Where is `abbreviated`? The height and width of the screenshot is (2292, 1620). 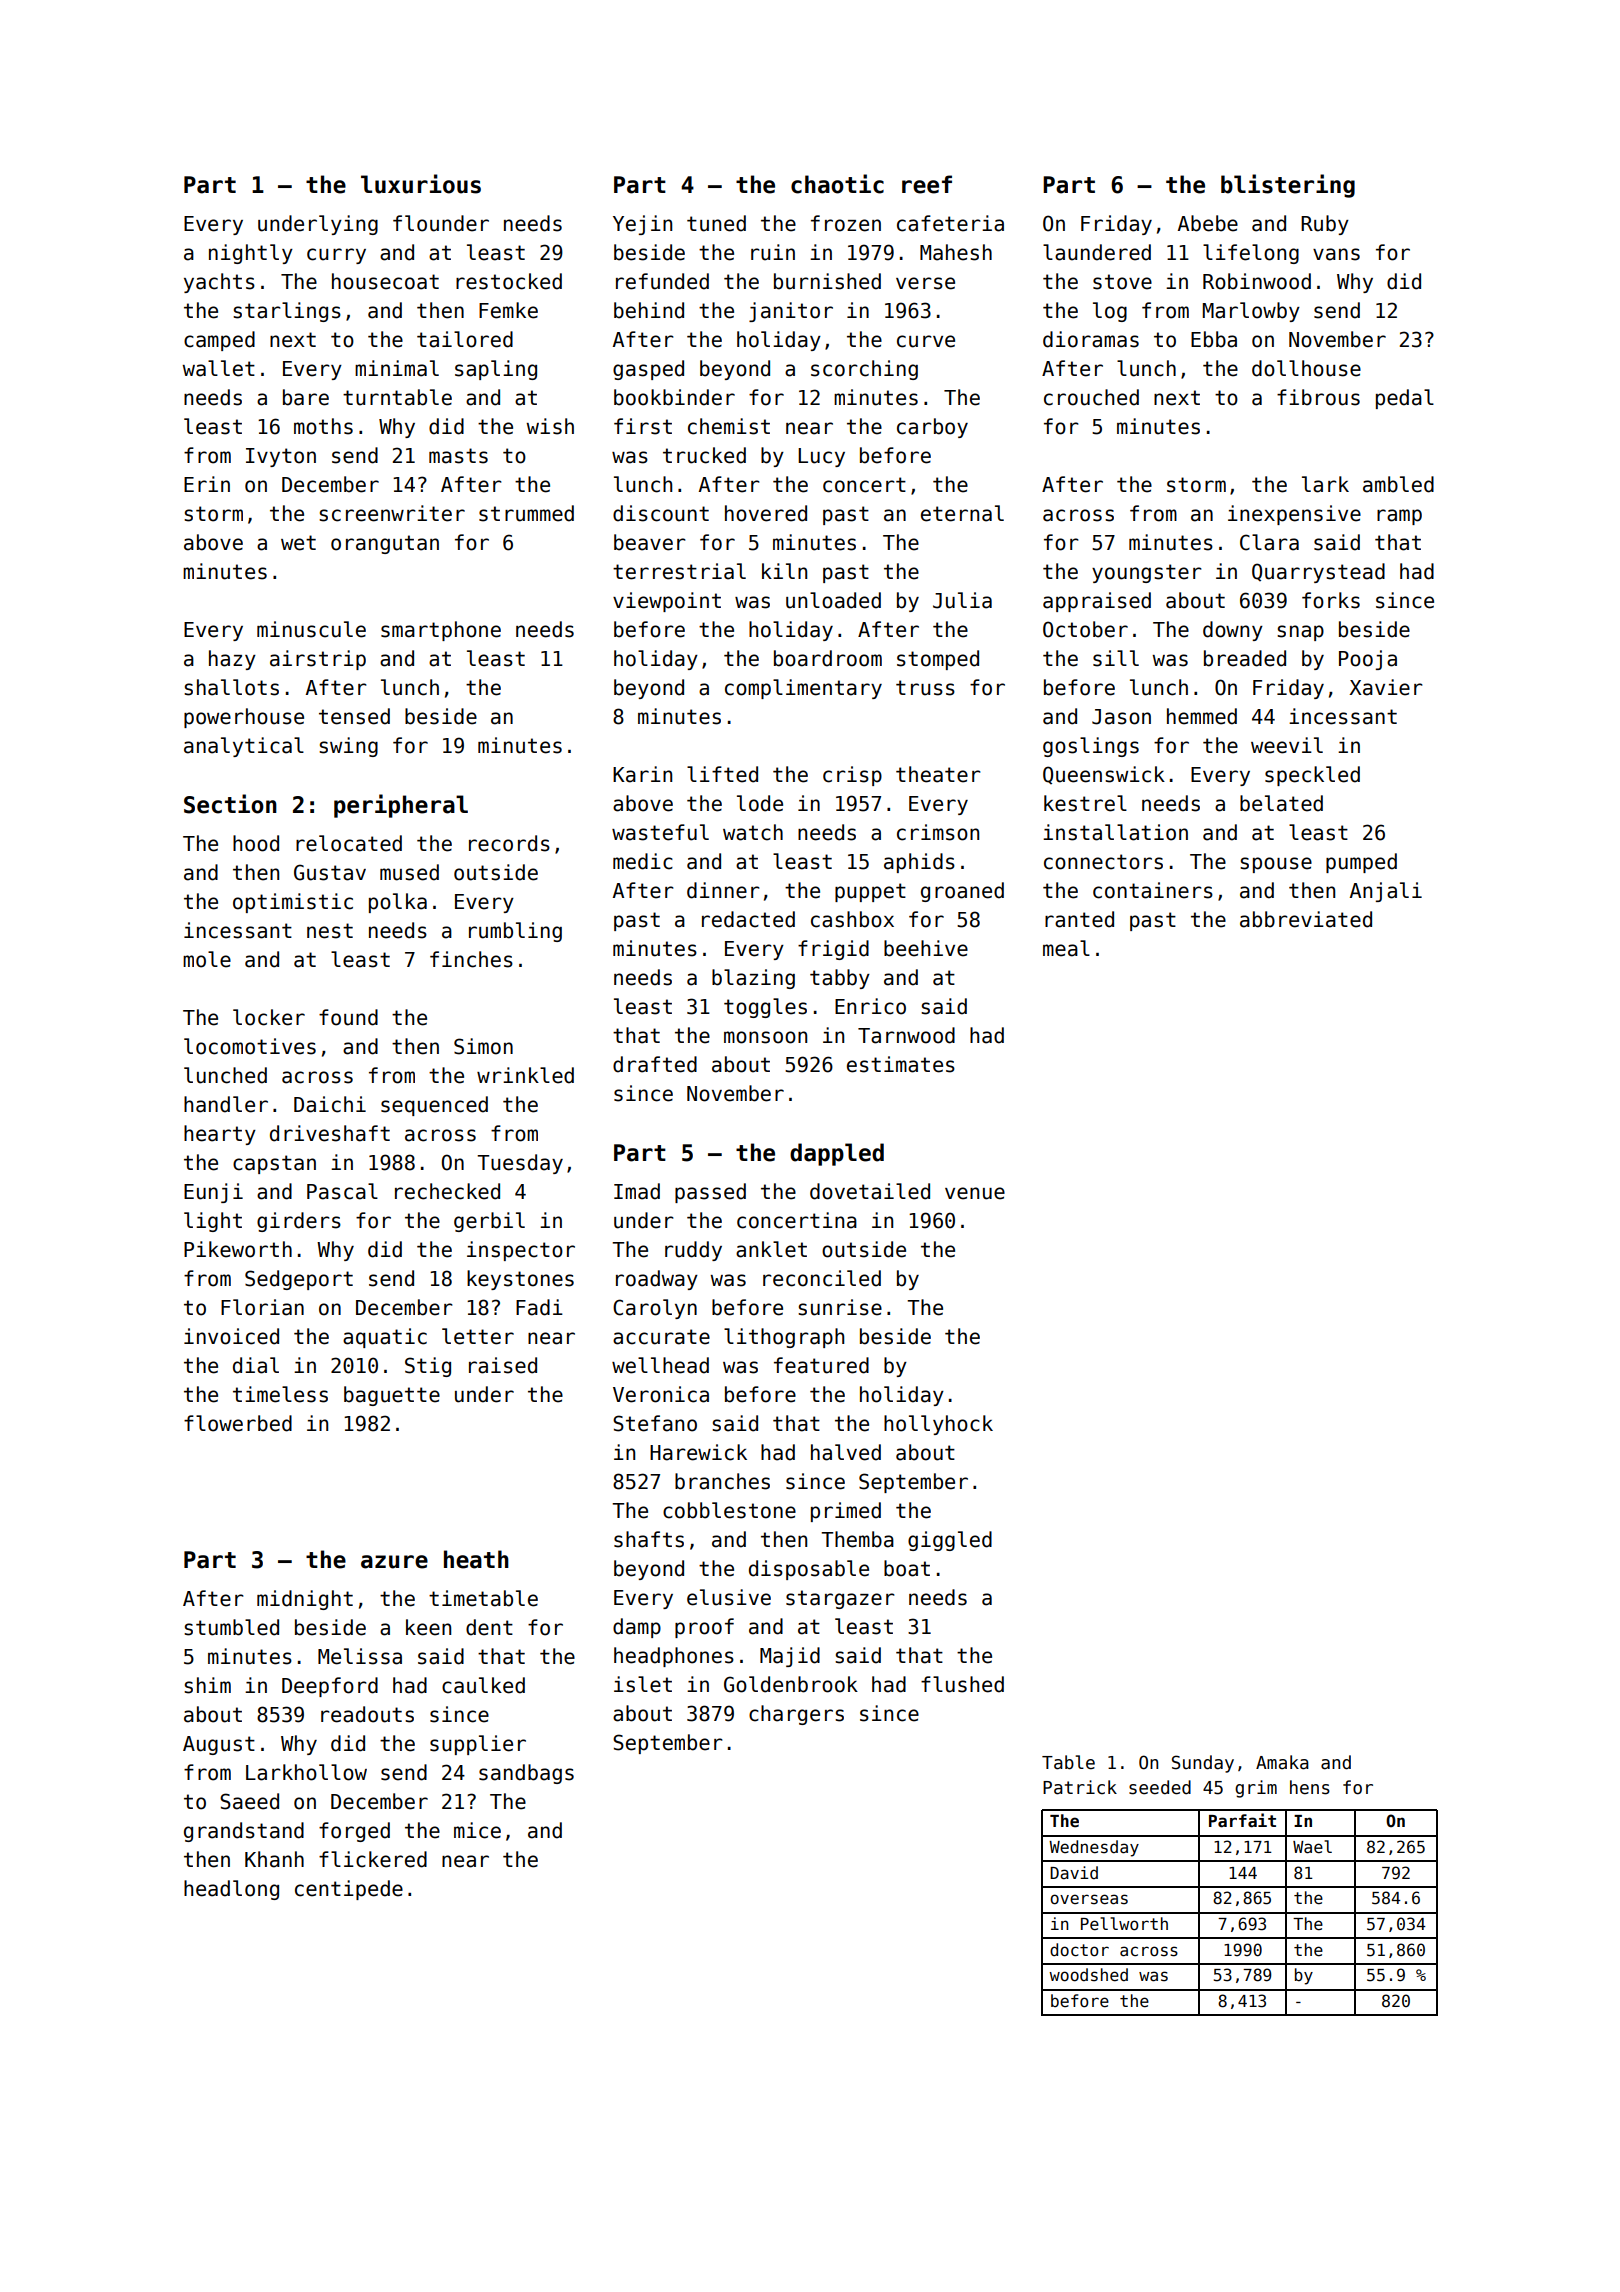 abbreviated is located at coordinates (1306, 919).
